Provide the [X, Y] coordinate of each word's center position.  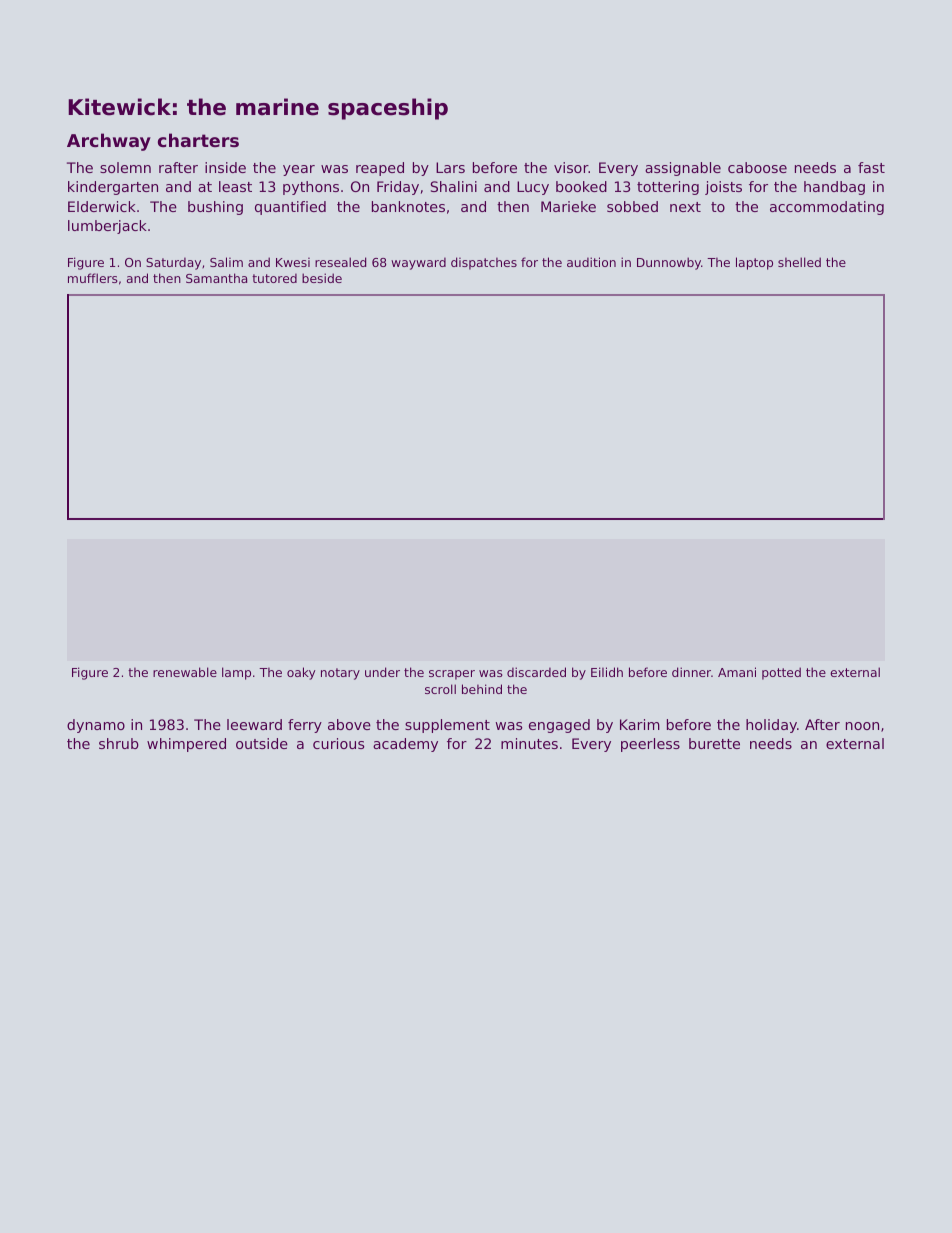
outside [262, 743]
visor [571, 167]
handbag [834, 188]
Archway [109, 142]
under [382, 672]
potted [781, 673]
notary [340, 674]
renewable [185, 672]
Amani [737, 672]
